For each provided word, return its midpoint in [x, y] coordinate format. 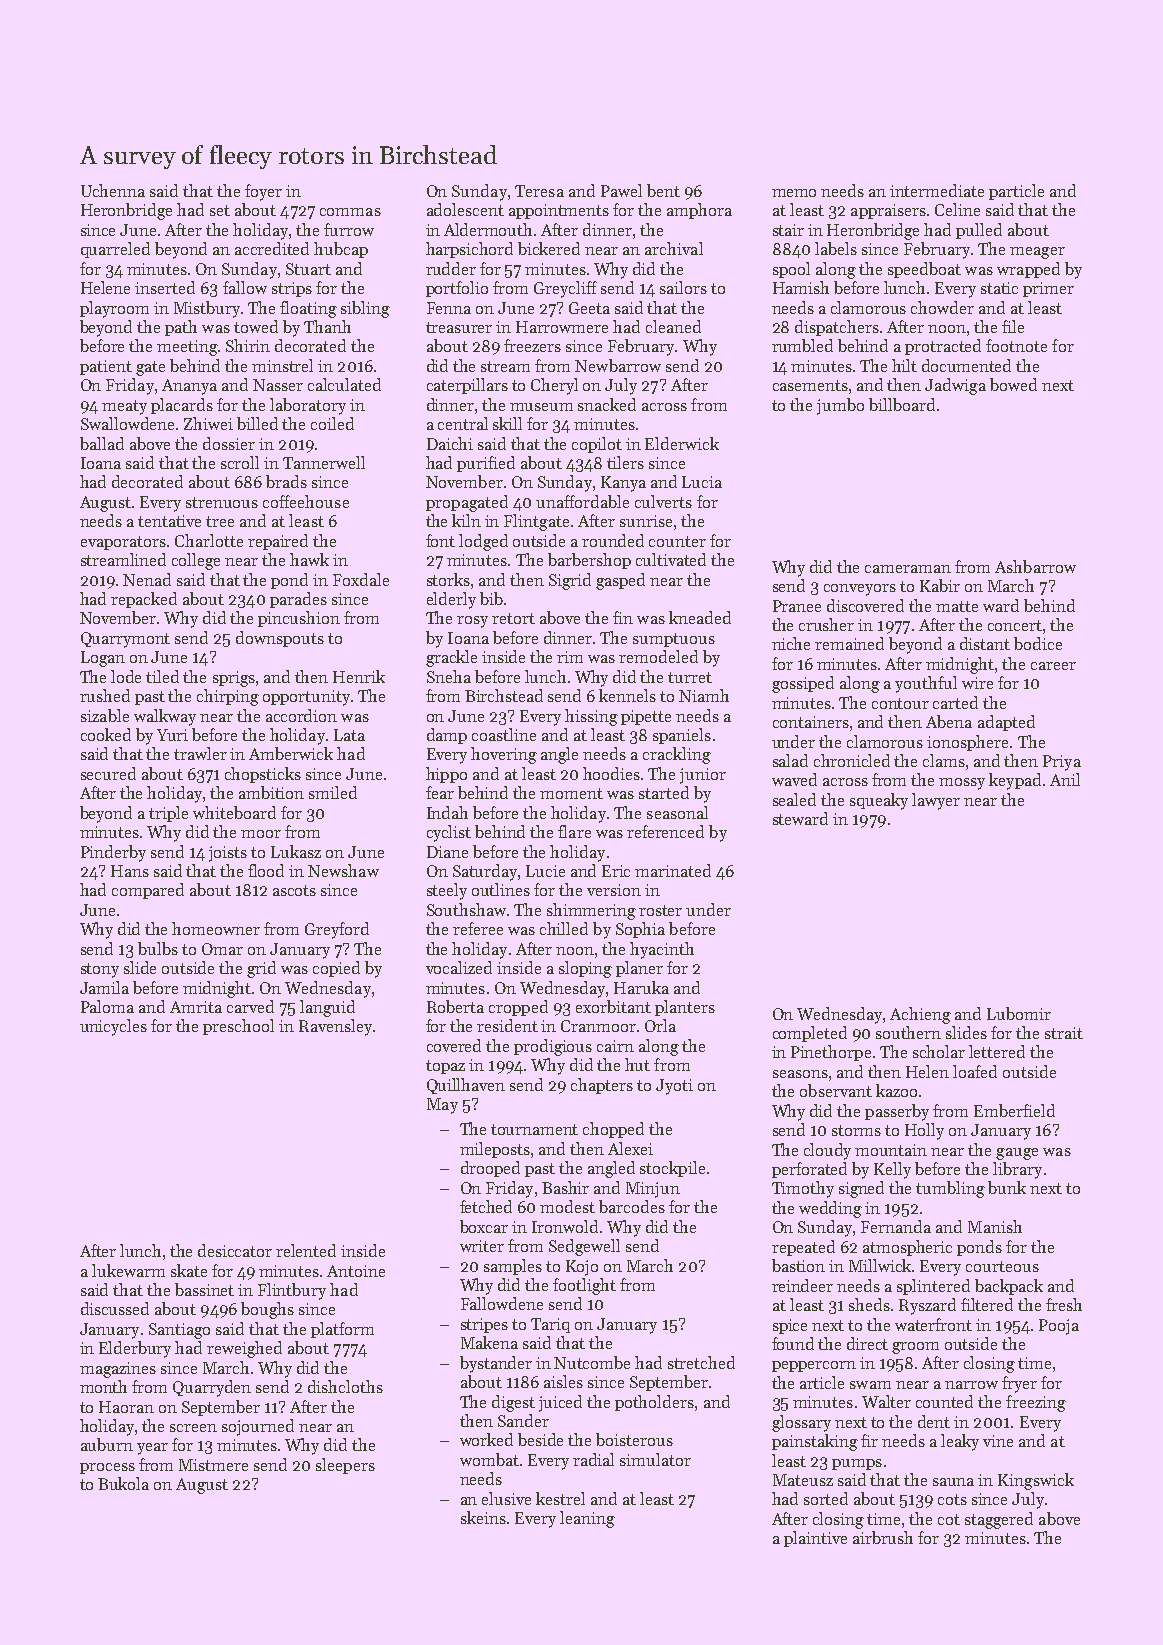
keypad [1015, 781]
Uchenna [113, 190]
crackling [677, 755]
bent [663, 190]
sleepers [345, 1466]
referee [478, 928]
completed [810, 1034]
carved [250, 1006]
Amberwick [291, 753]
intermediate [937, 190]
